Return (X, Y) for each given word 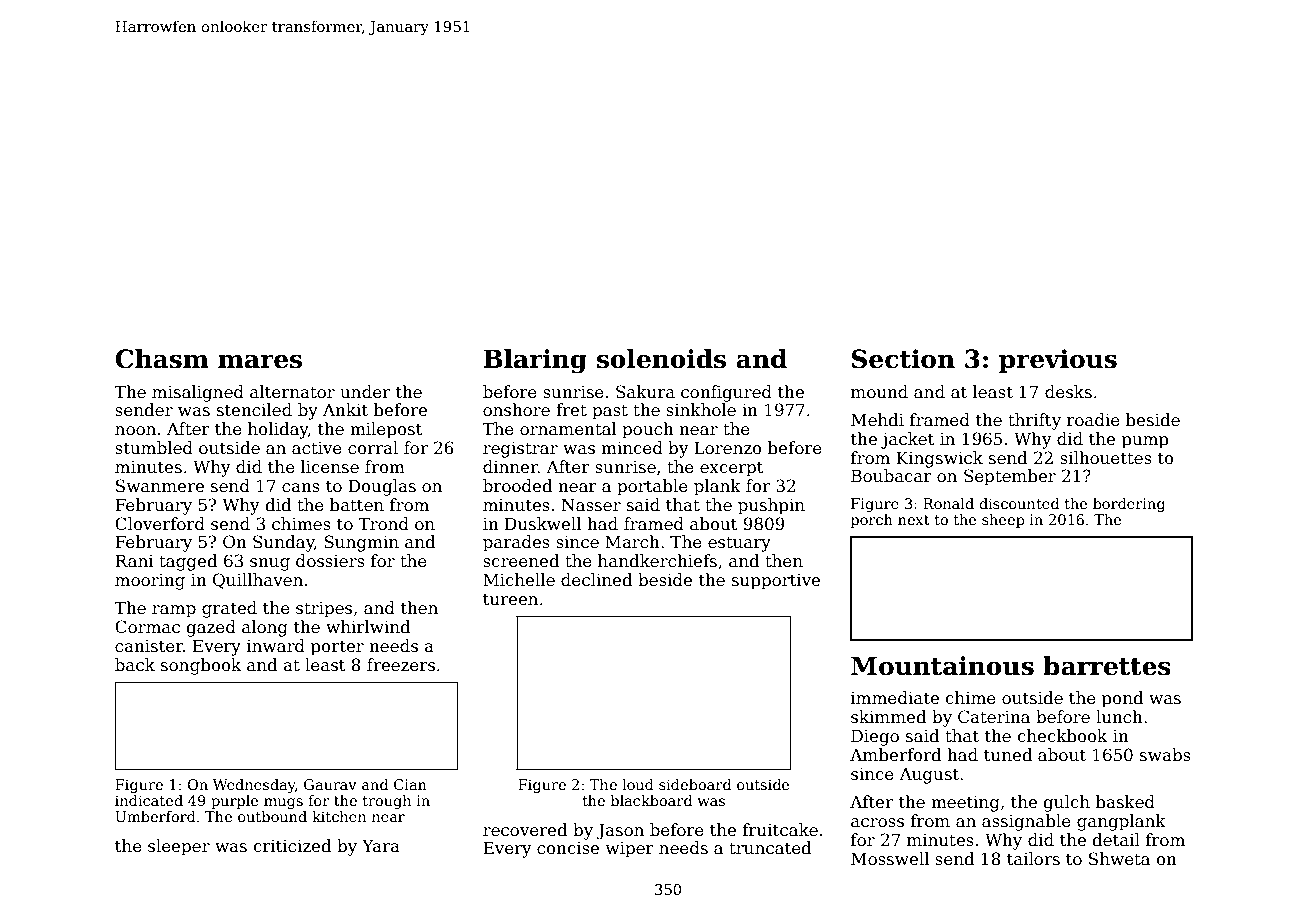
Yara (381, 845)
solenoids (661, 359)
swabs (1165, 755)
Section (903, 359)
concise (568, 848)
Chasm (162, 359)
